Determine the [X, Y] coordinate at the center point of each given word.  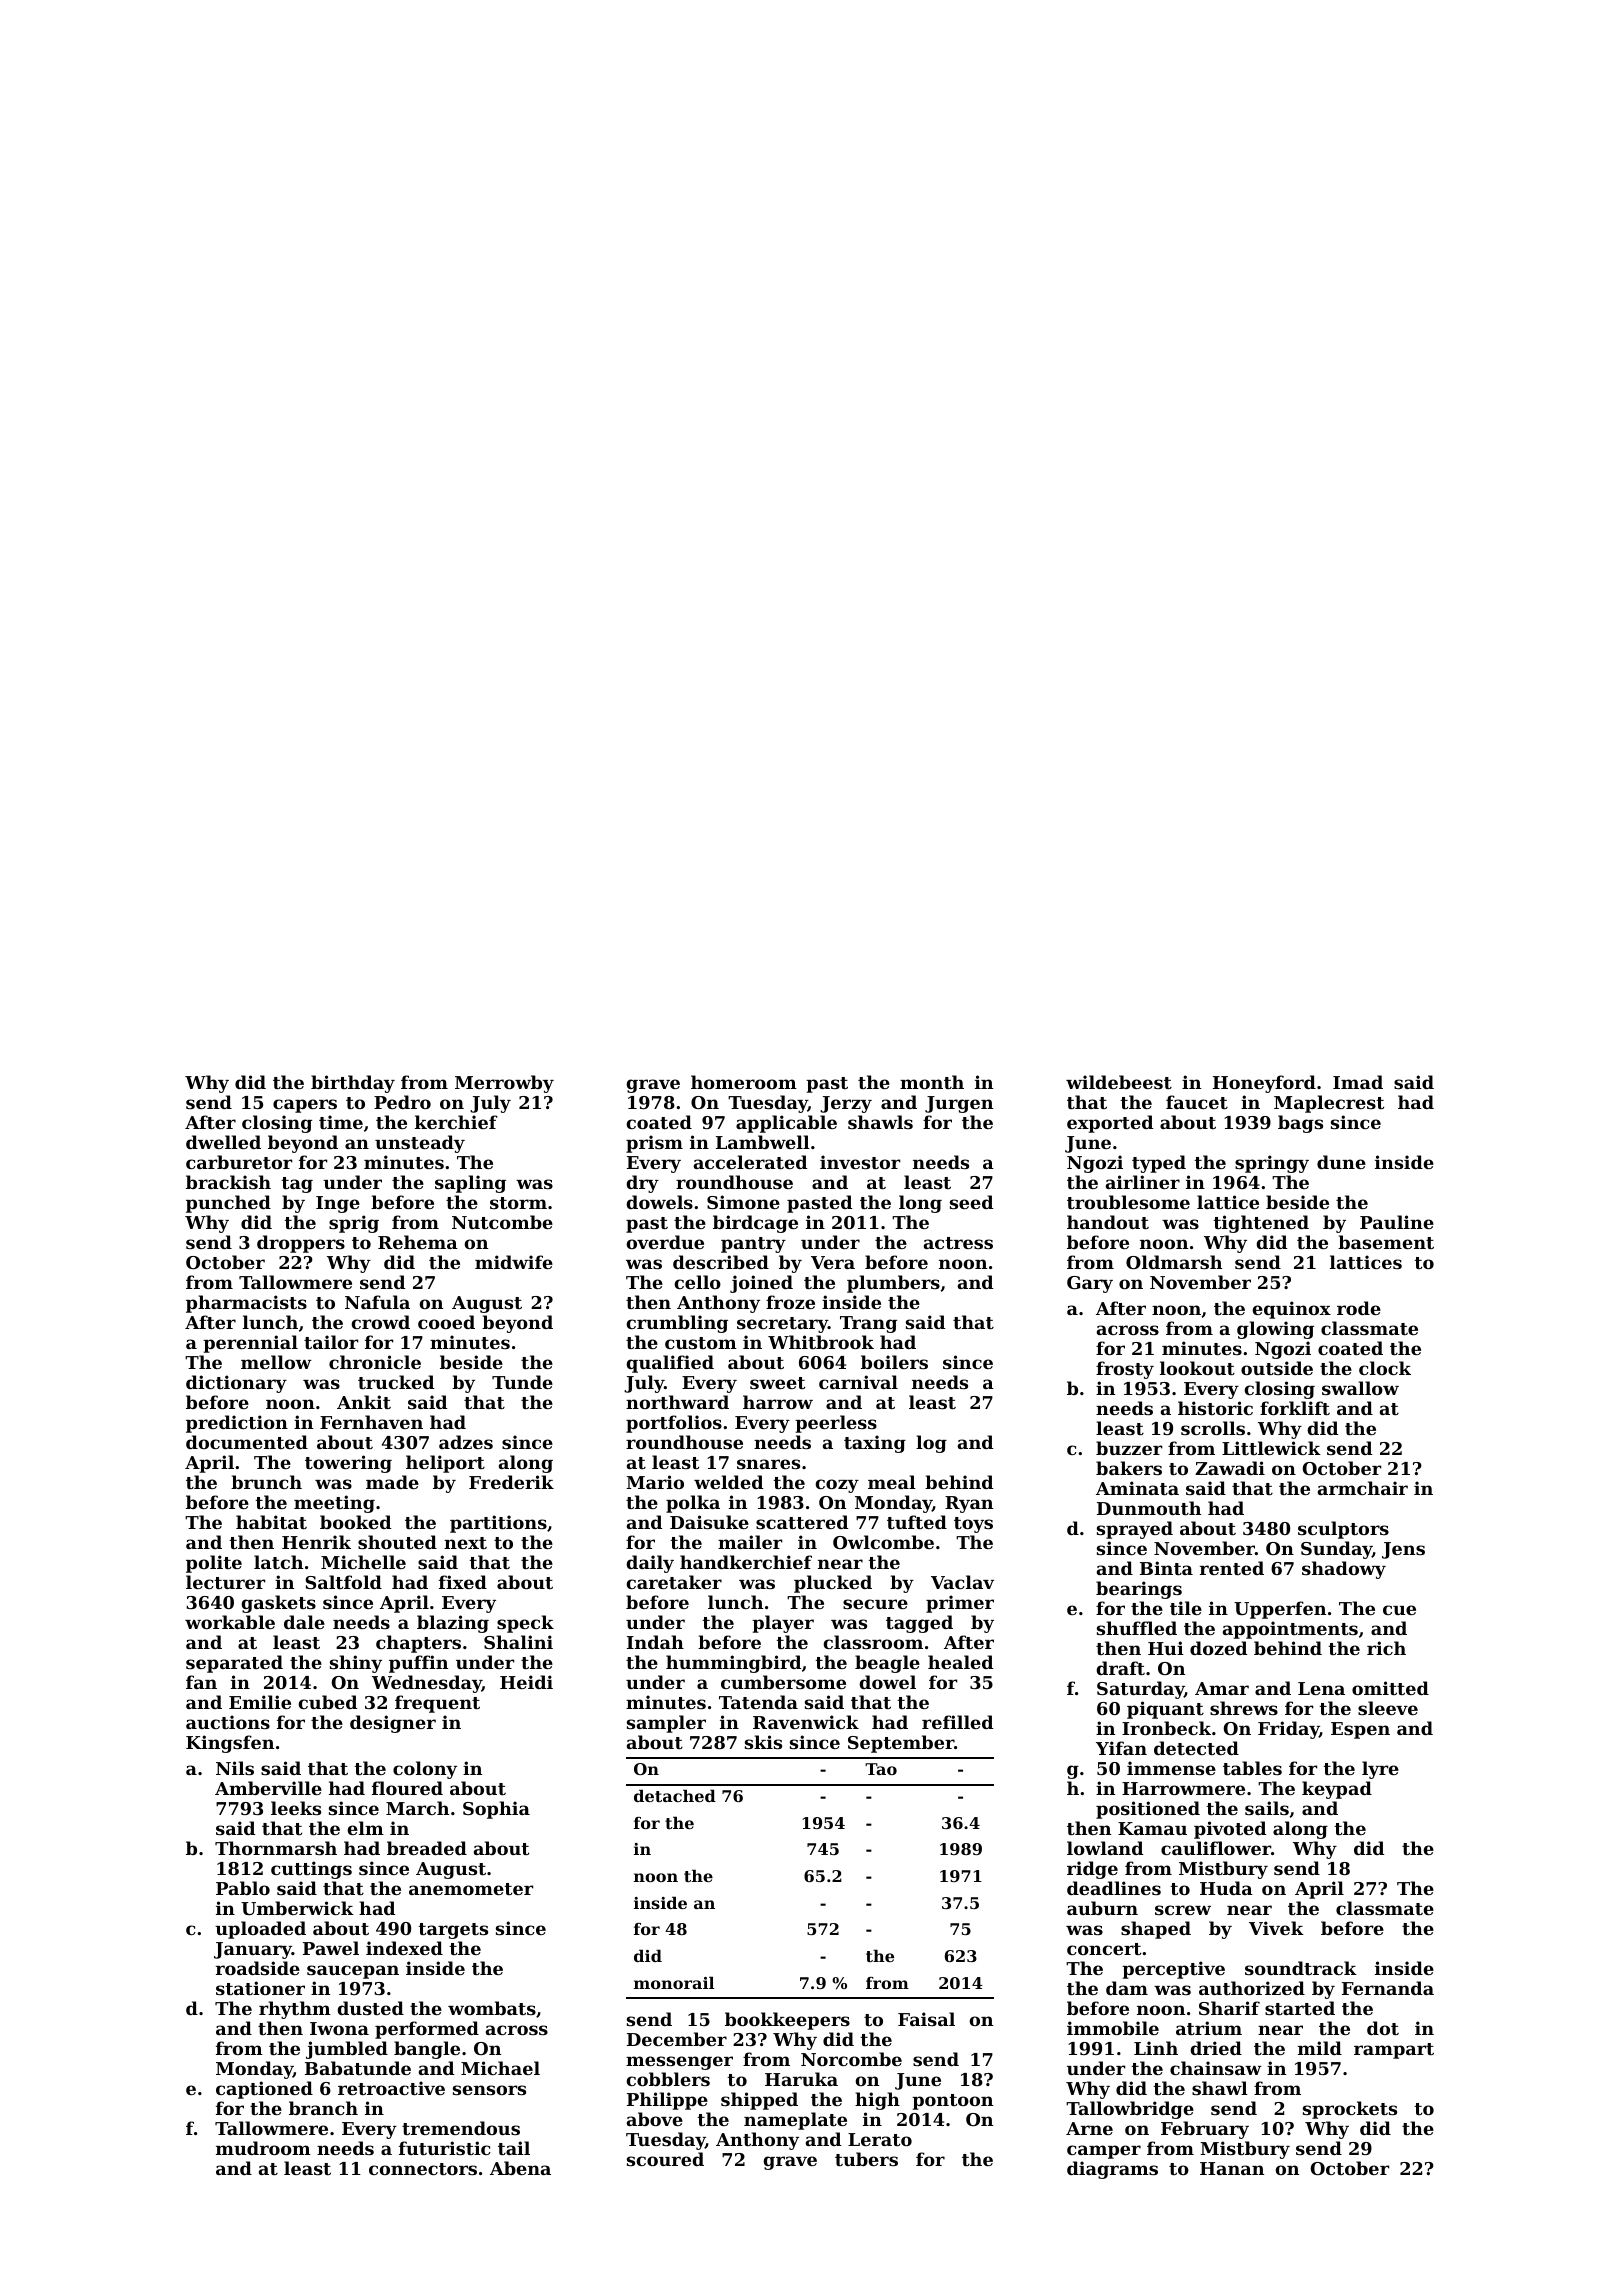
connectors [423, 2169]
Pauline [1397, 1222]
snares [768, 1464]
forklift [1295, 1408]
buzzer [1129, 1448]
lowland [1105, 1848]
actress [958, 1243]
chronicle [375, 1362]
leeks [296, 1808]
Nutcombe [502, 1222]
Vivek [1276, 1928]
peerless [836, 1424]
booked [355, 1522]
